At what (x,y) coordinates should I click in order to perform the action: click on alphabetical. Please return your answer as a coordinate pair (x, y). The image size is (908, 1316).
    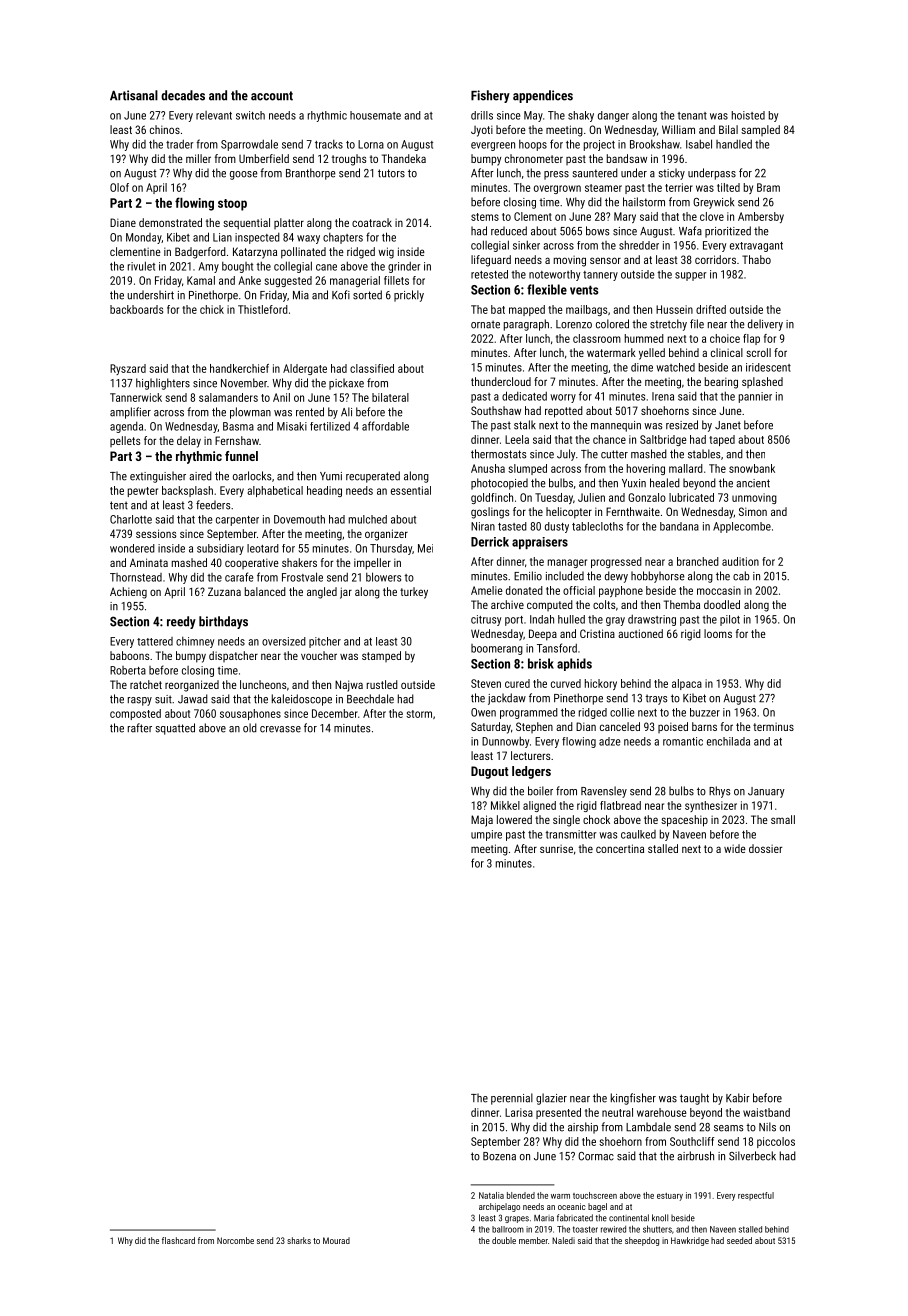
    Looking at the image, I should click on (275, 491).
